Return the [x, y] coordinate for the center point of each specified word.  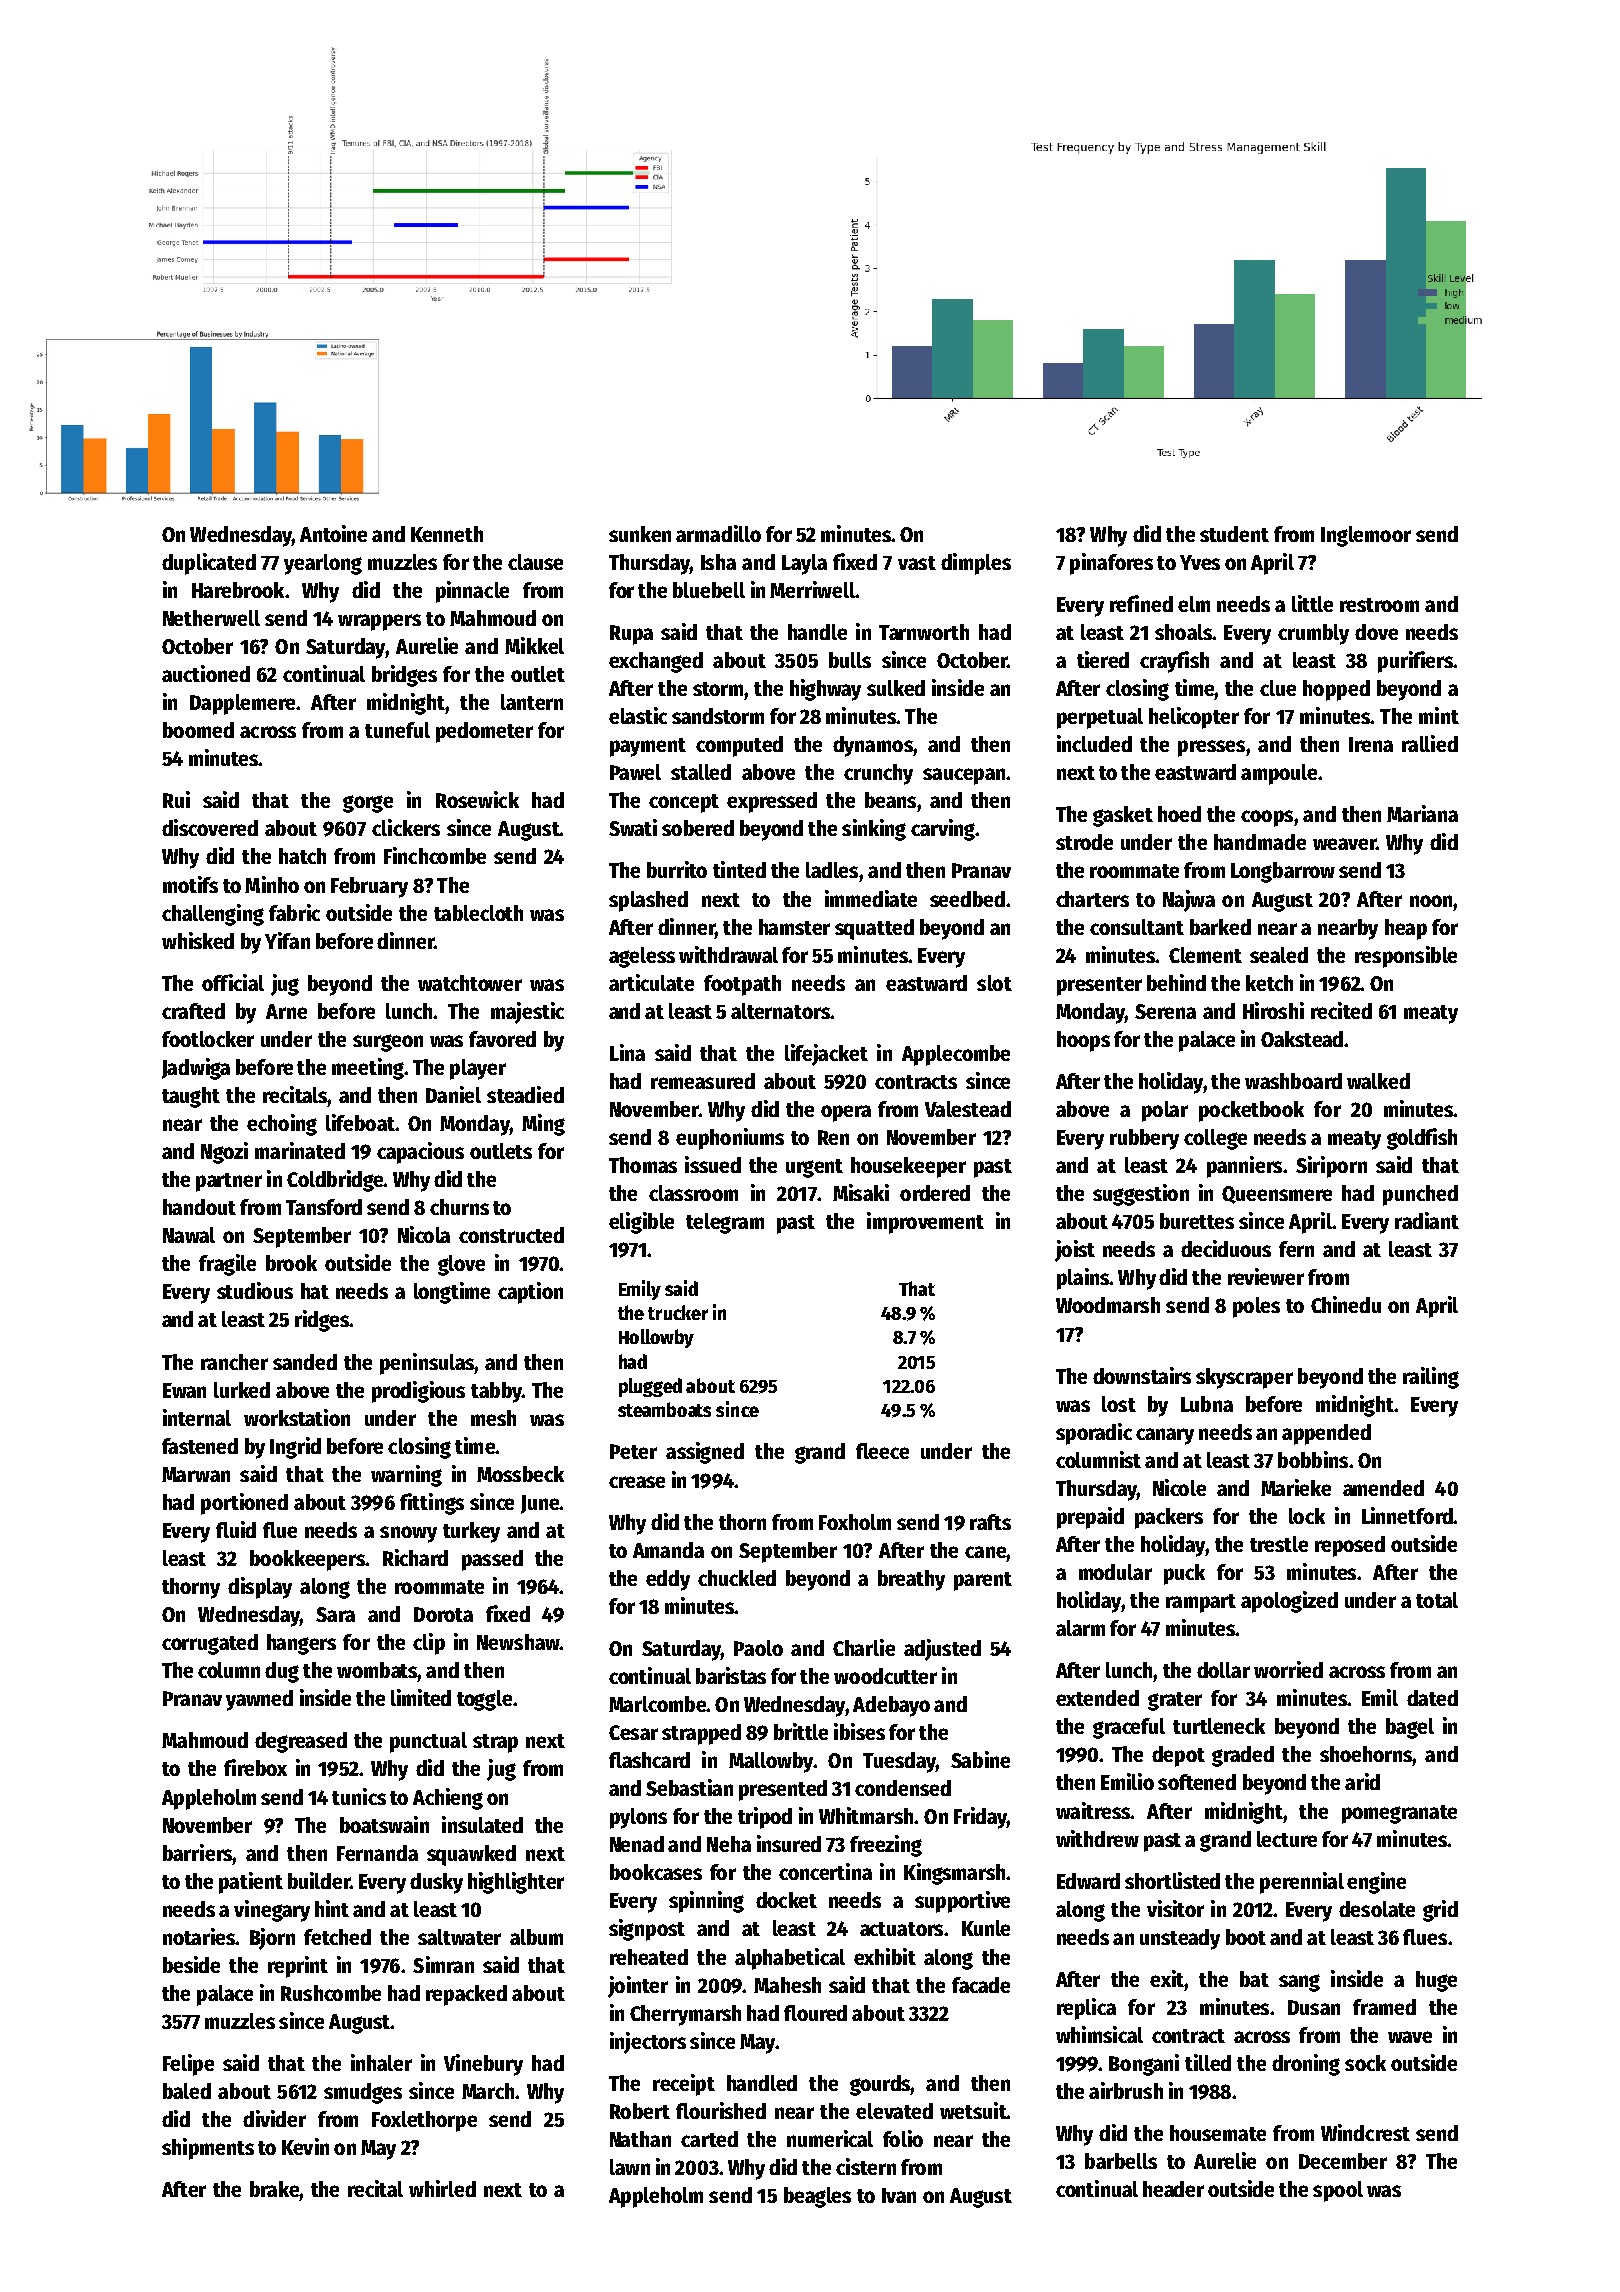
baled [187, 2091]
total [1437, 1600]
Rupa [631, 635]
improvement [925, 1223]
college [1215, 1139]
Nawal [189, 1235]
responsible [1406, 957]
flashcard [649, 1760]
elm [1194, 604]
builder [319, 1880]
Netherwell [211, 618]
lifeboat [360, 1122]
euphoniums [730, 1139]
